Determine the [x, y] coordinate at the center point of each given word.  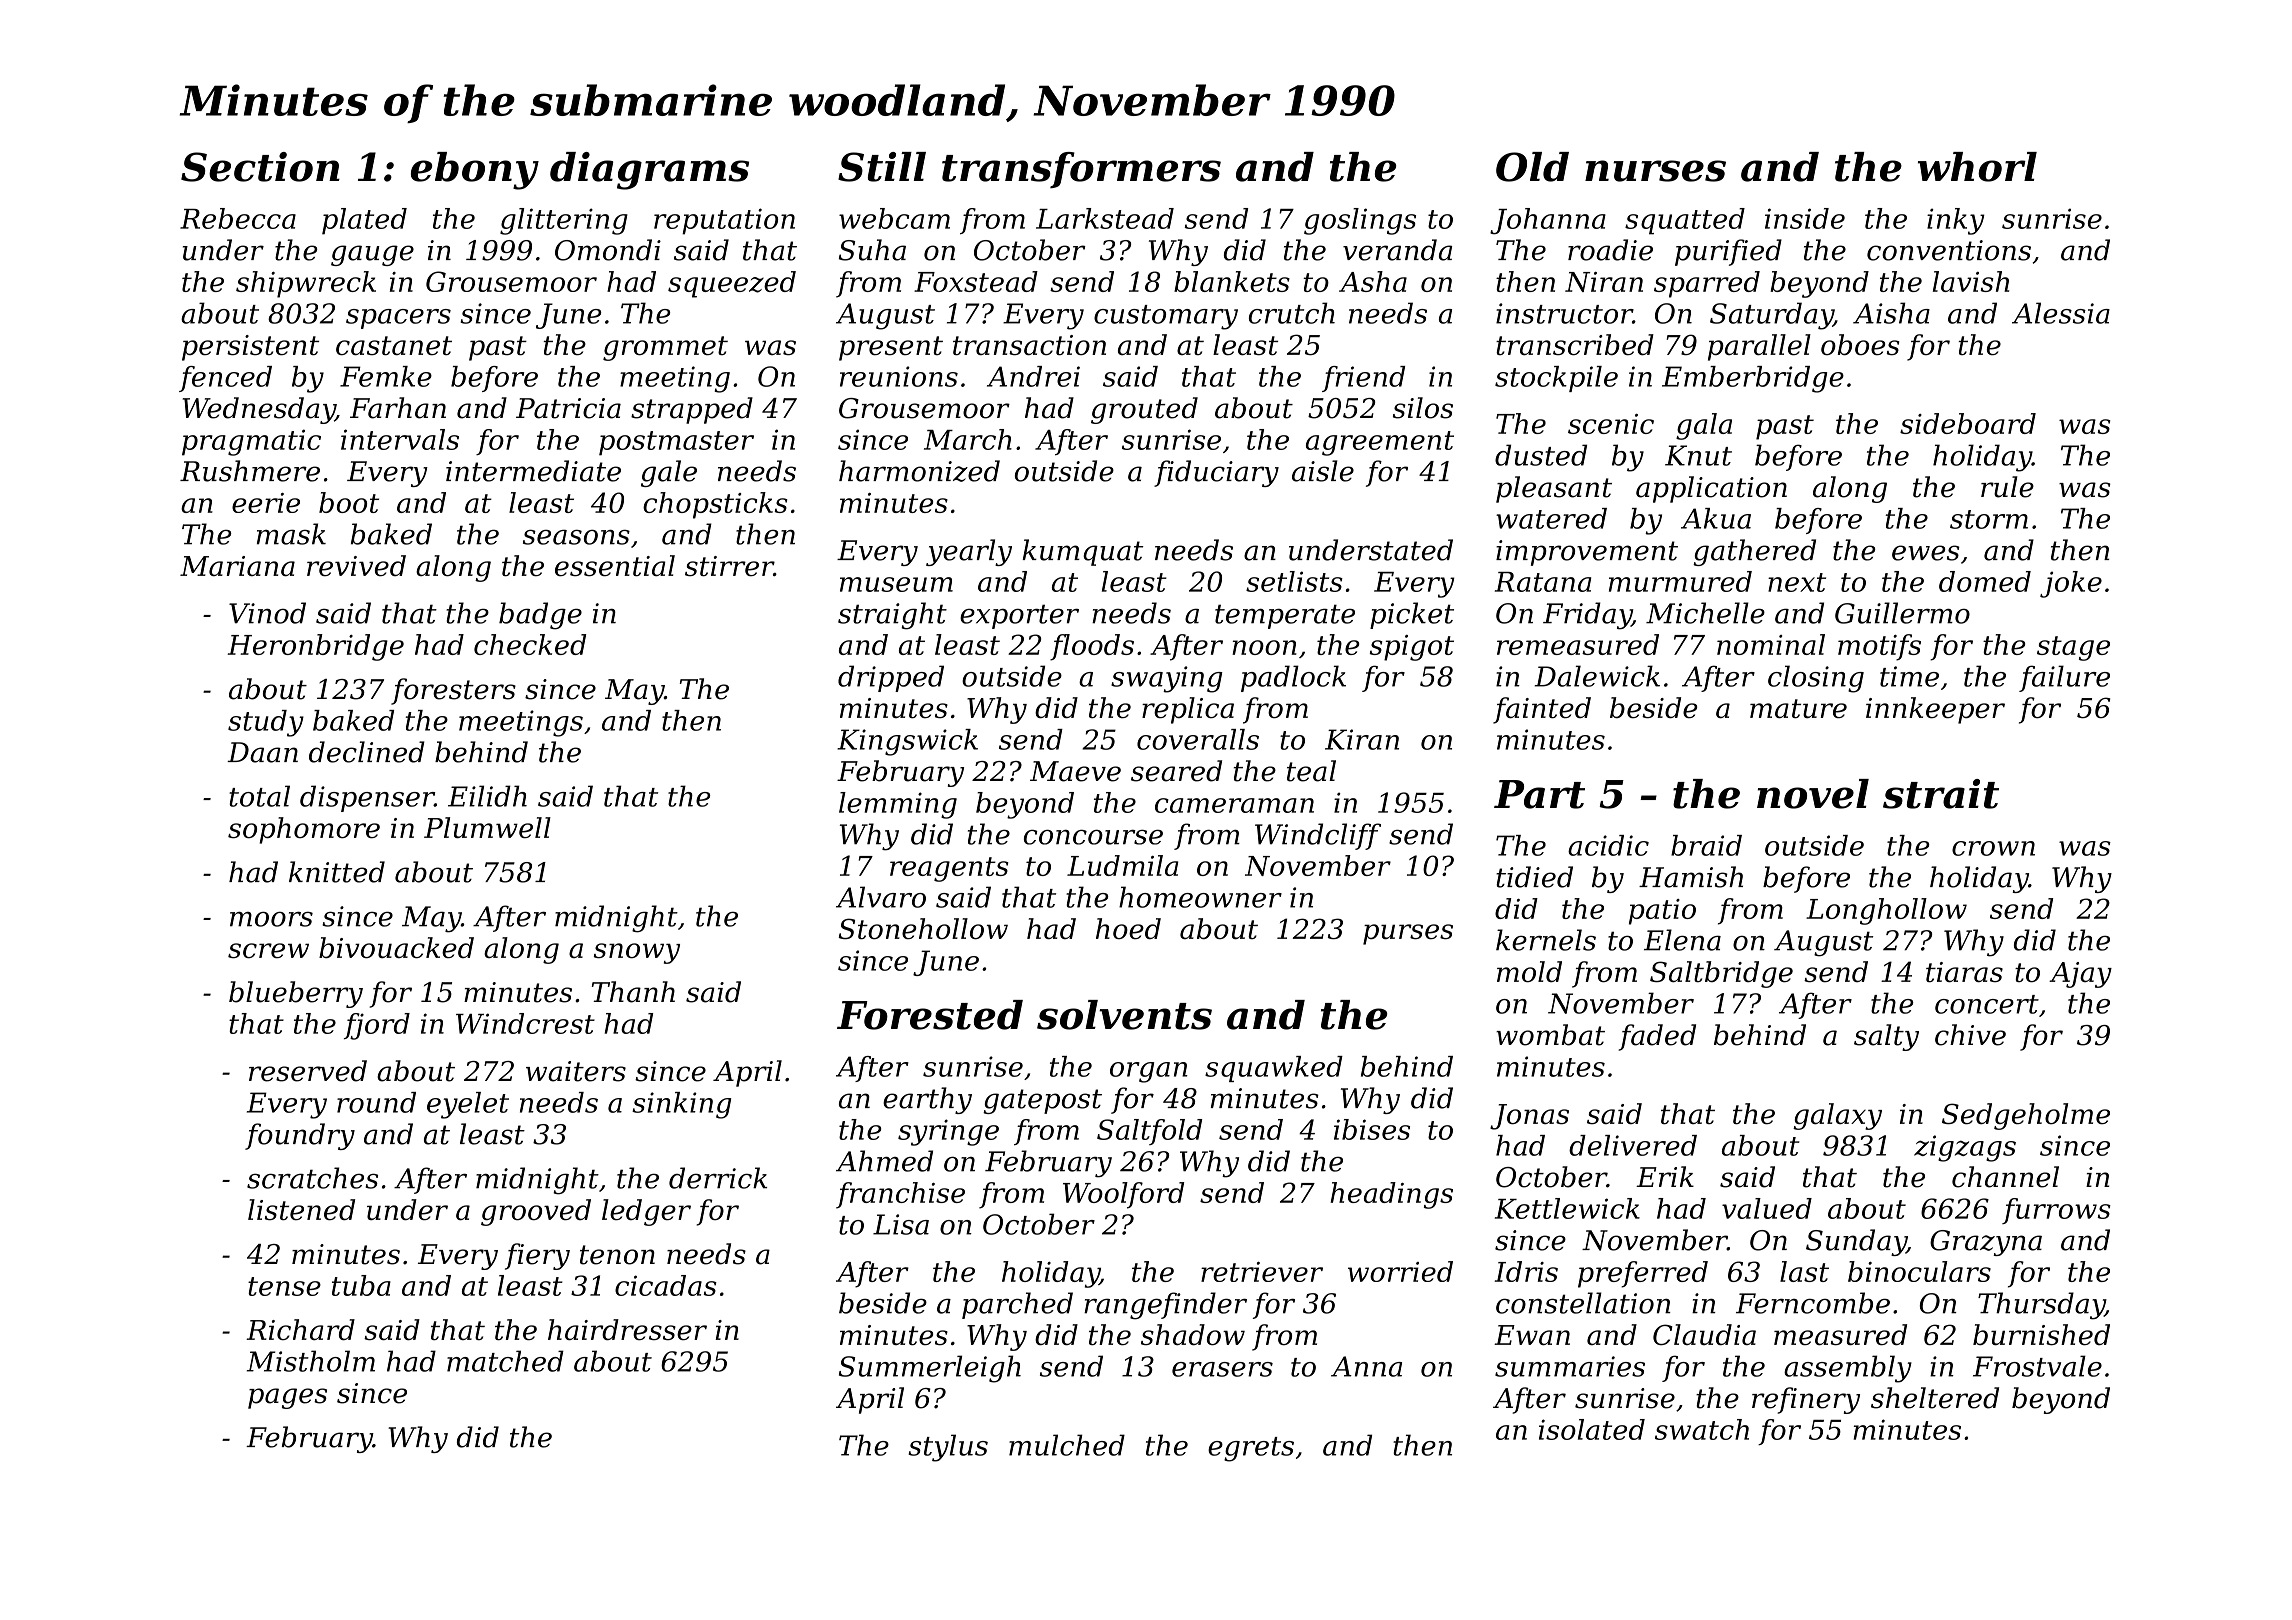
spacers [398, 319]
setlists [1294, 581]
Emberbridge [1753, 379]
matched [505, 1361]
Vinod [267, 613]
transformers [1081, 170]
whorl [1977, 167]
